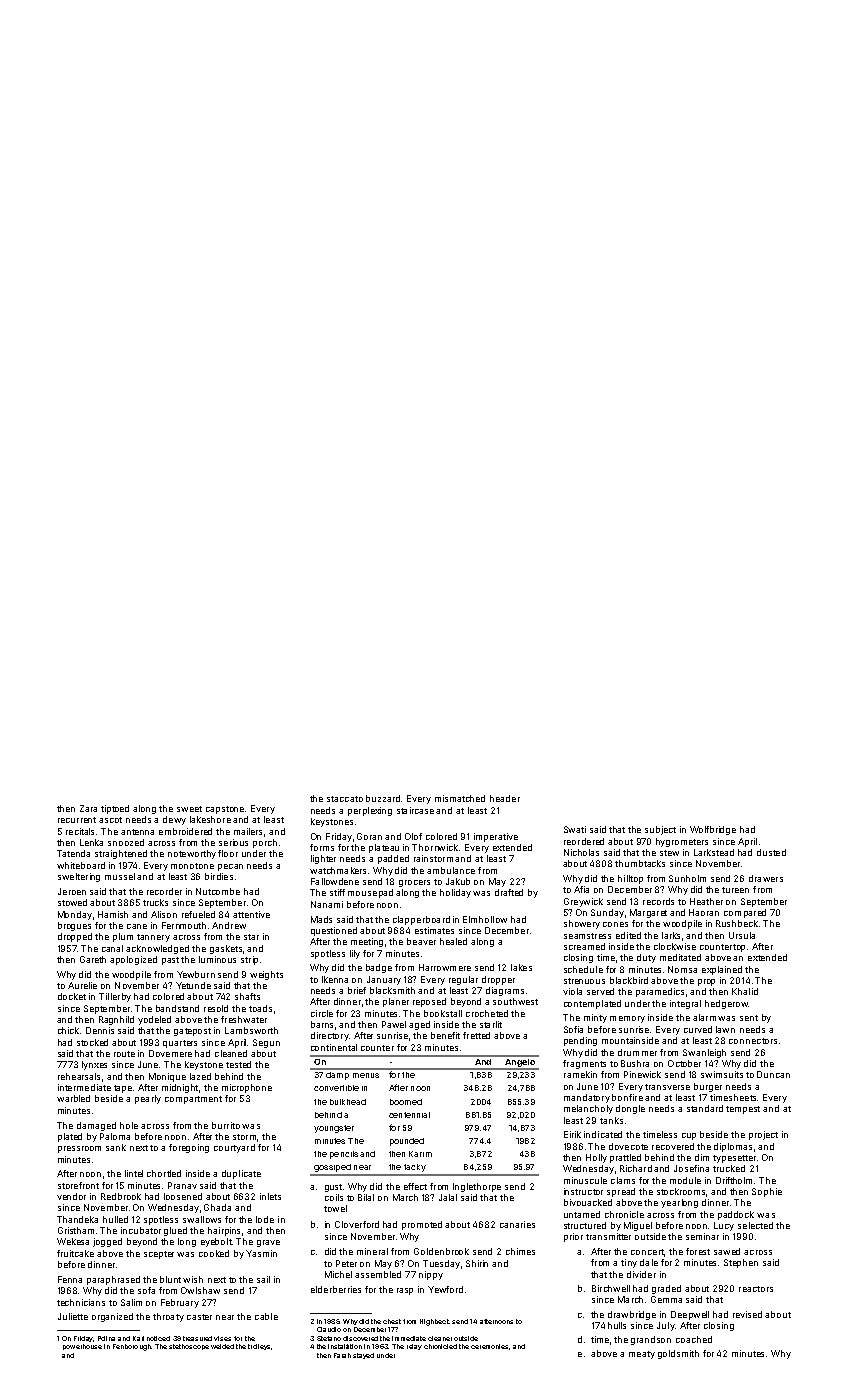 The height and width of the image is (1400, 849). Describe the element at coordinates (383, 798) in the image. I see `buzzard` at that location.
